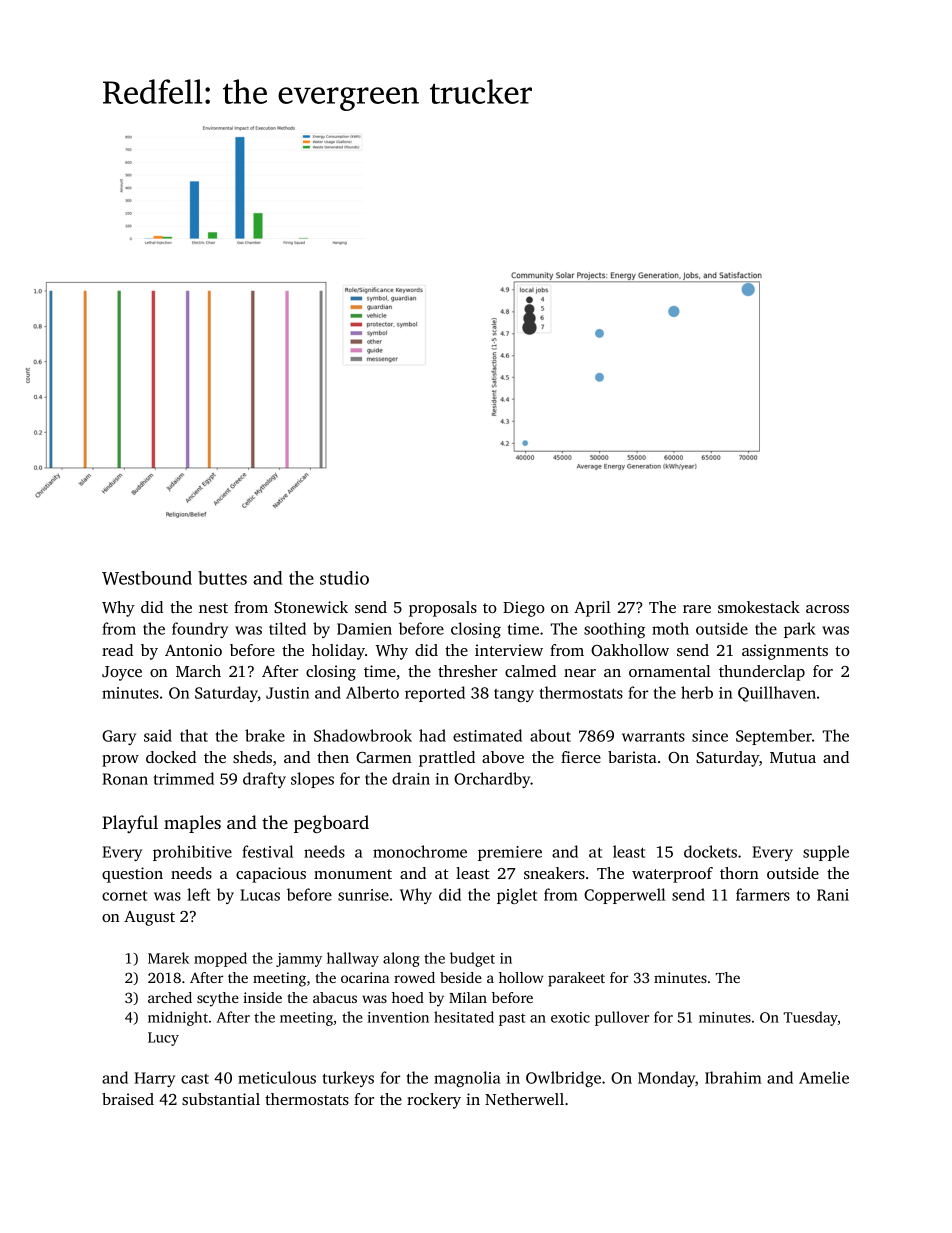 The height and width of the screenshot is (1233, 952). I want to click on mopped, so click(220, 959).
